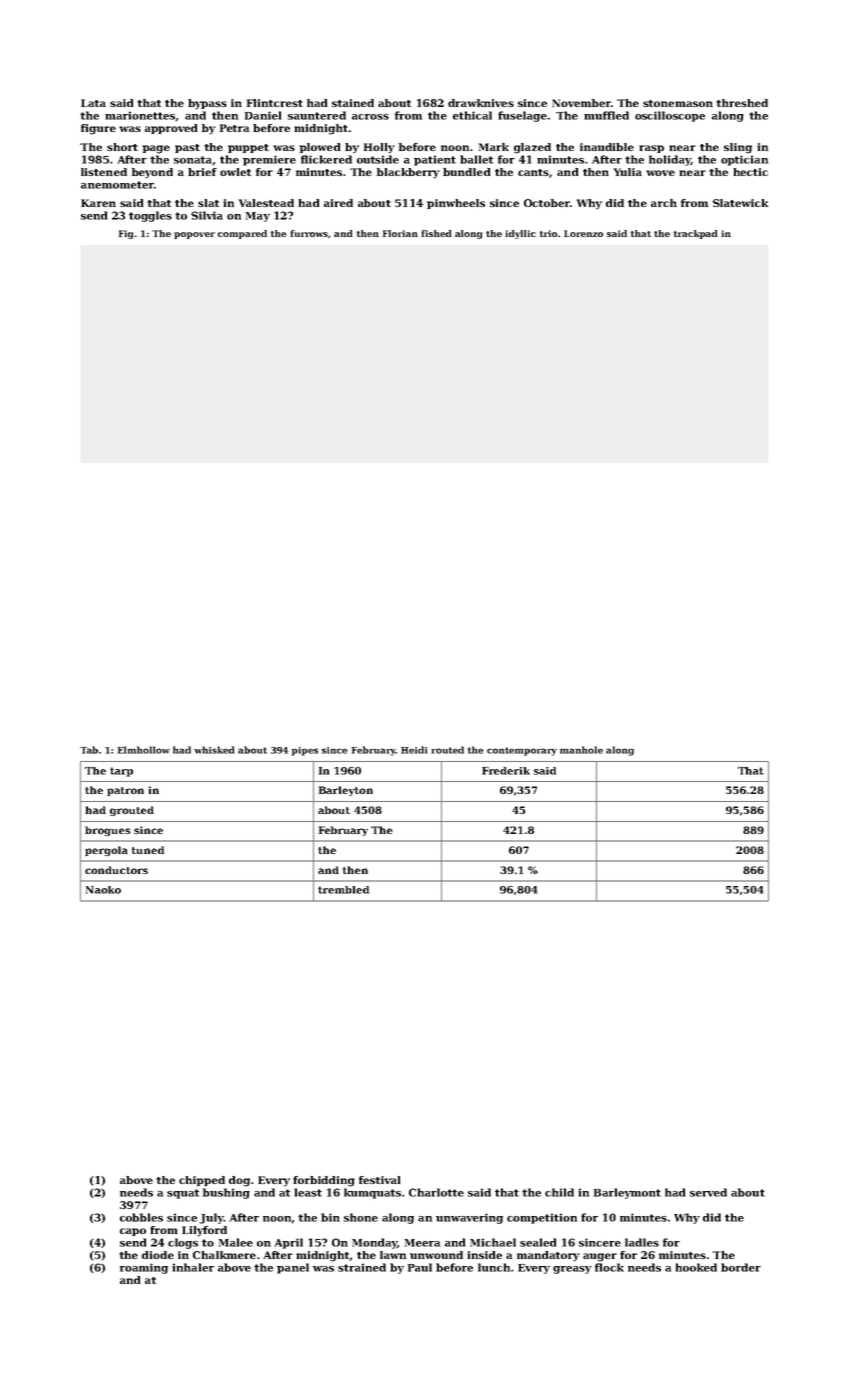  Describe the element at coordinates (583, 233) in the document. I see `Lorenzo` at that location.
